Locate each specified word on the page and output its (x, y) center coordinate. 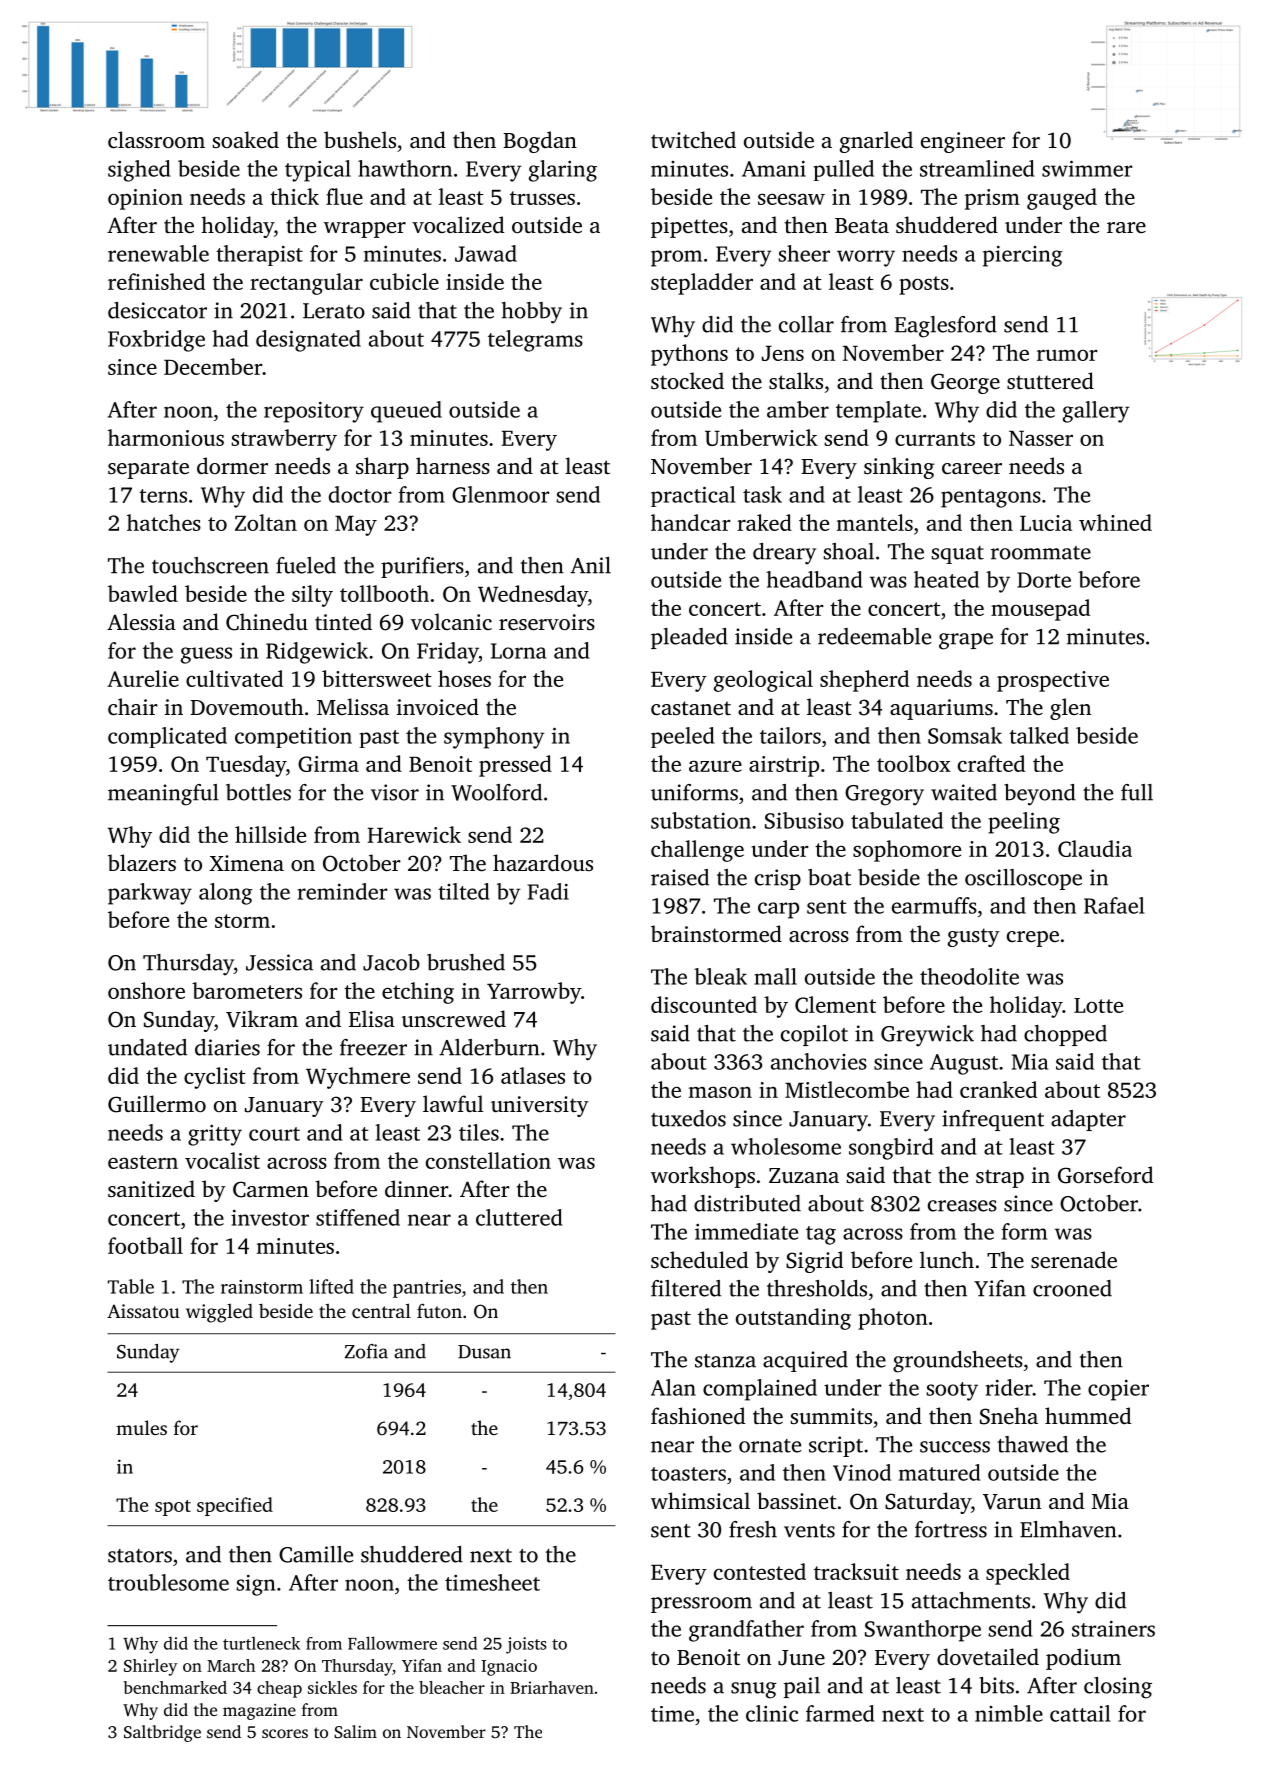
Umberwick (761, 437)
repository (314, 412)
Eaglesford (946, 327)
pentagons (991, 498)
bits (996, 1685)
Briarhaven (552, 1687)
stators (140, 1556)
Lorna (518, 651)
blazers (142, 862)
